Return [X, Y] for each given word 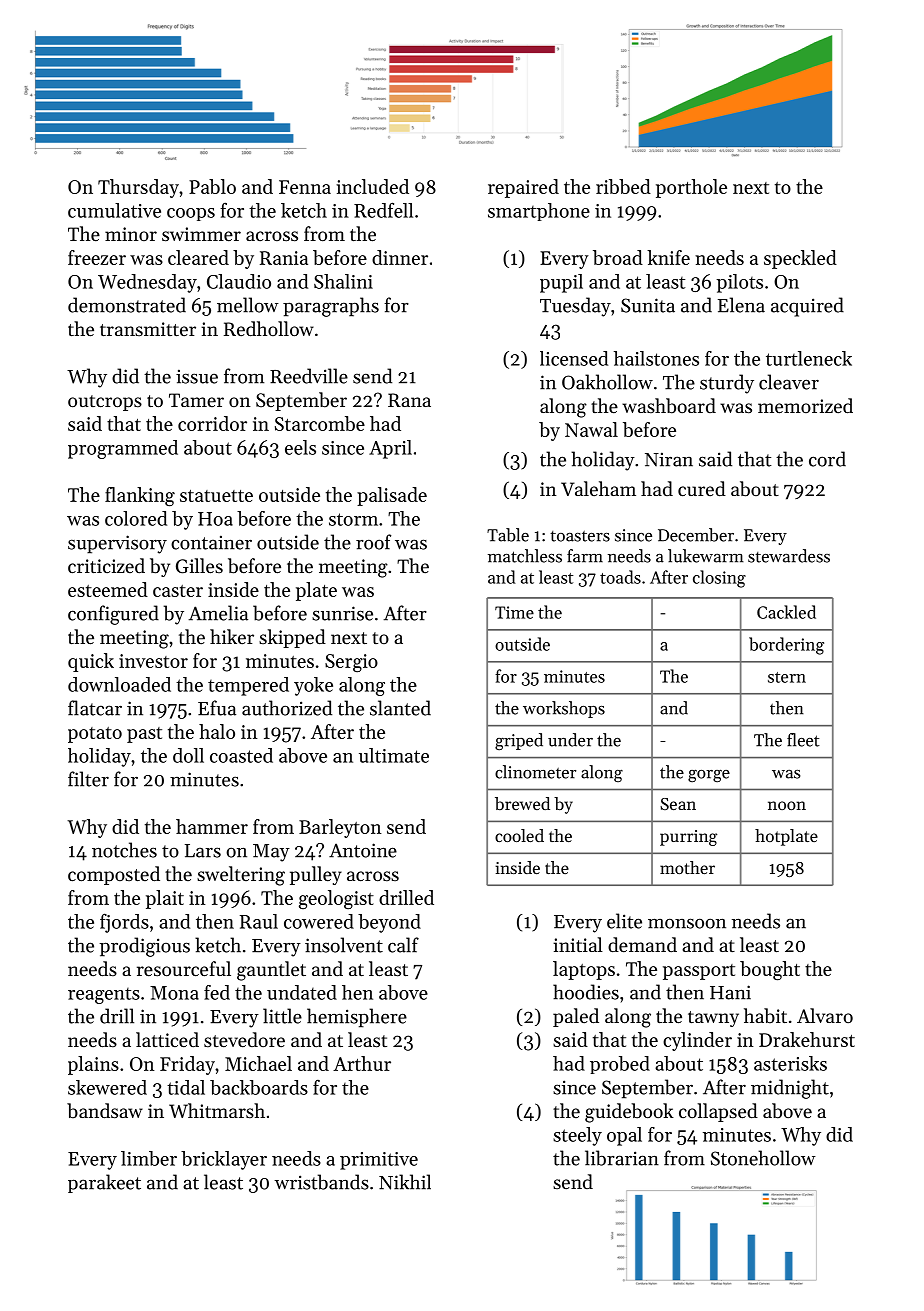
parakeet [104, 1183]
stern [787, 677]
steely [577, 1136]
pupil [561, 283]
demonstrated [127, 305]
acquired [807, 307]
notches [124, 850]
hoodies [586, 992]
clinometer [535, 772]
